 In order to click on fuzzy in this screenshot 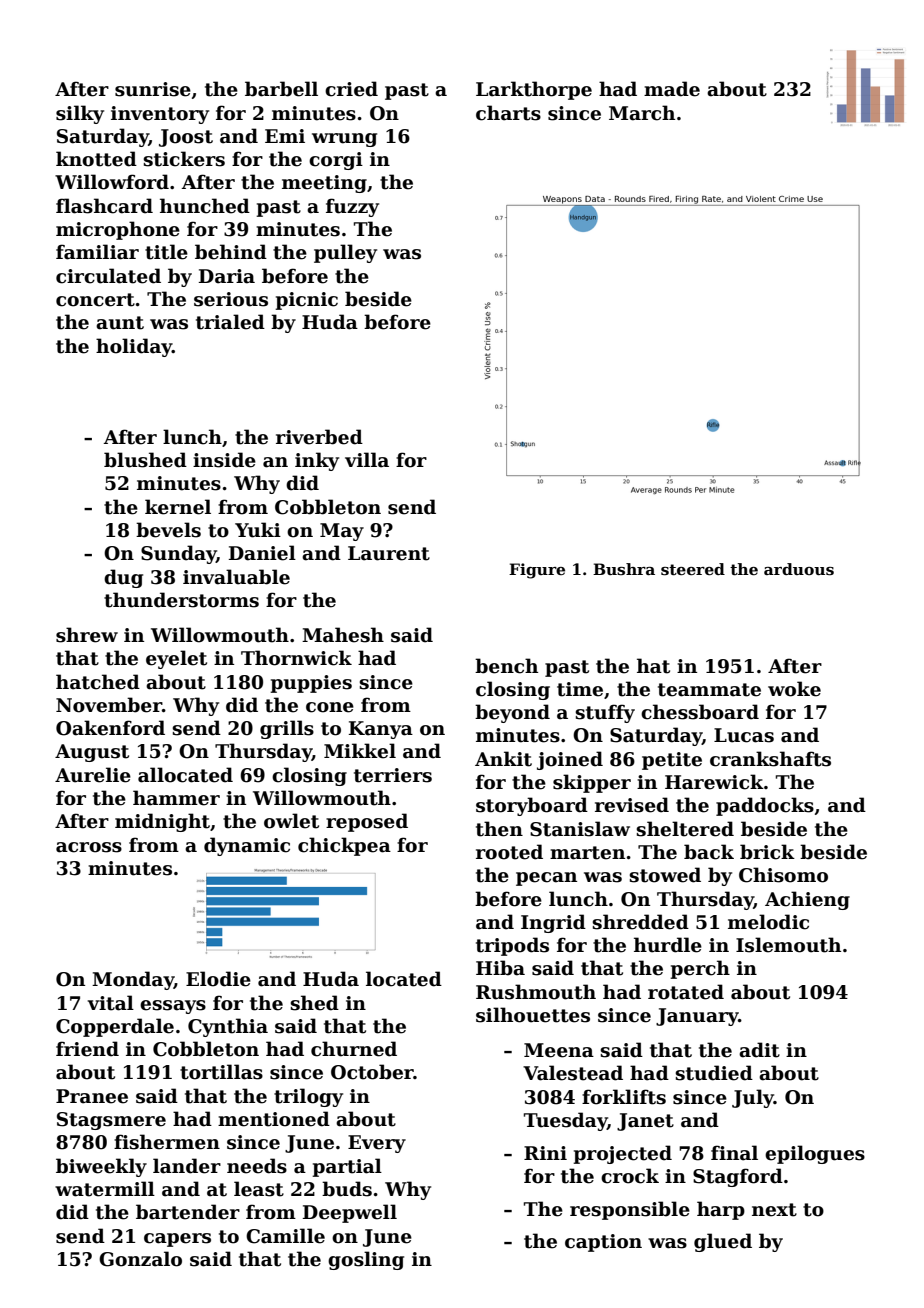, I will do `click(352, 207)`.
